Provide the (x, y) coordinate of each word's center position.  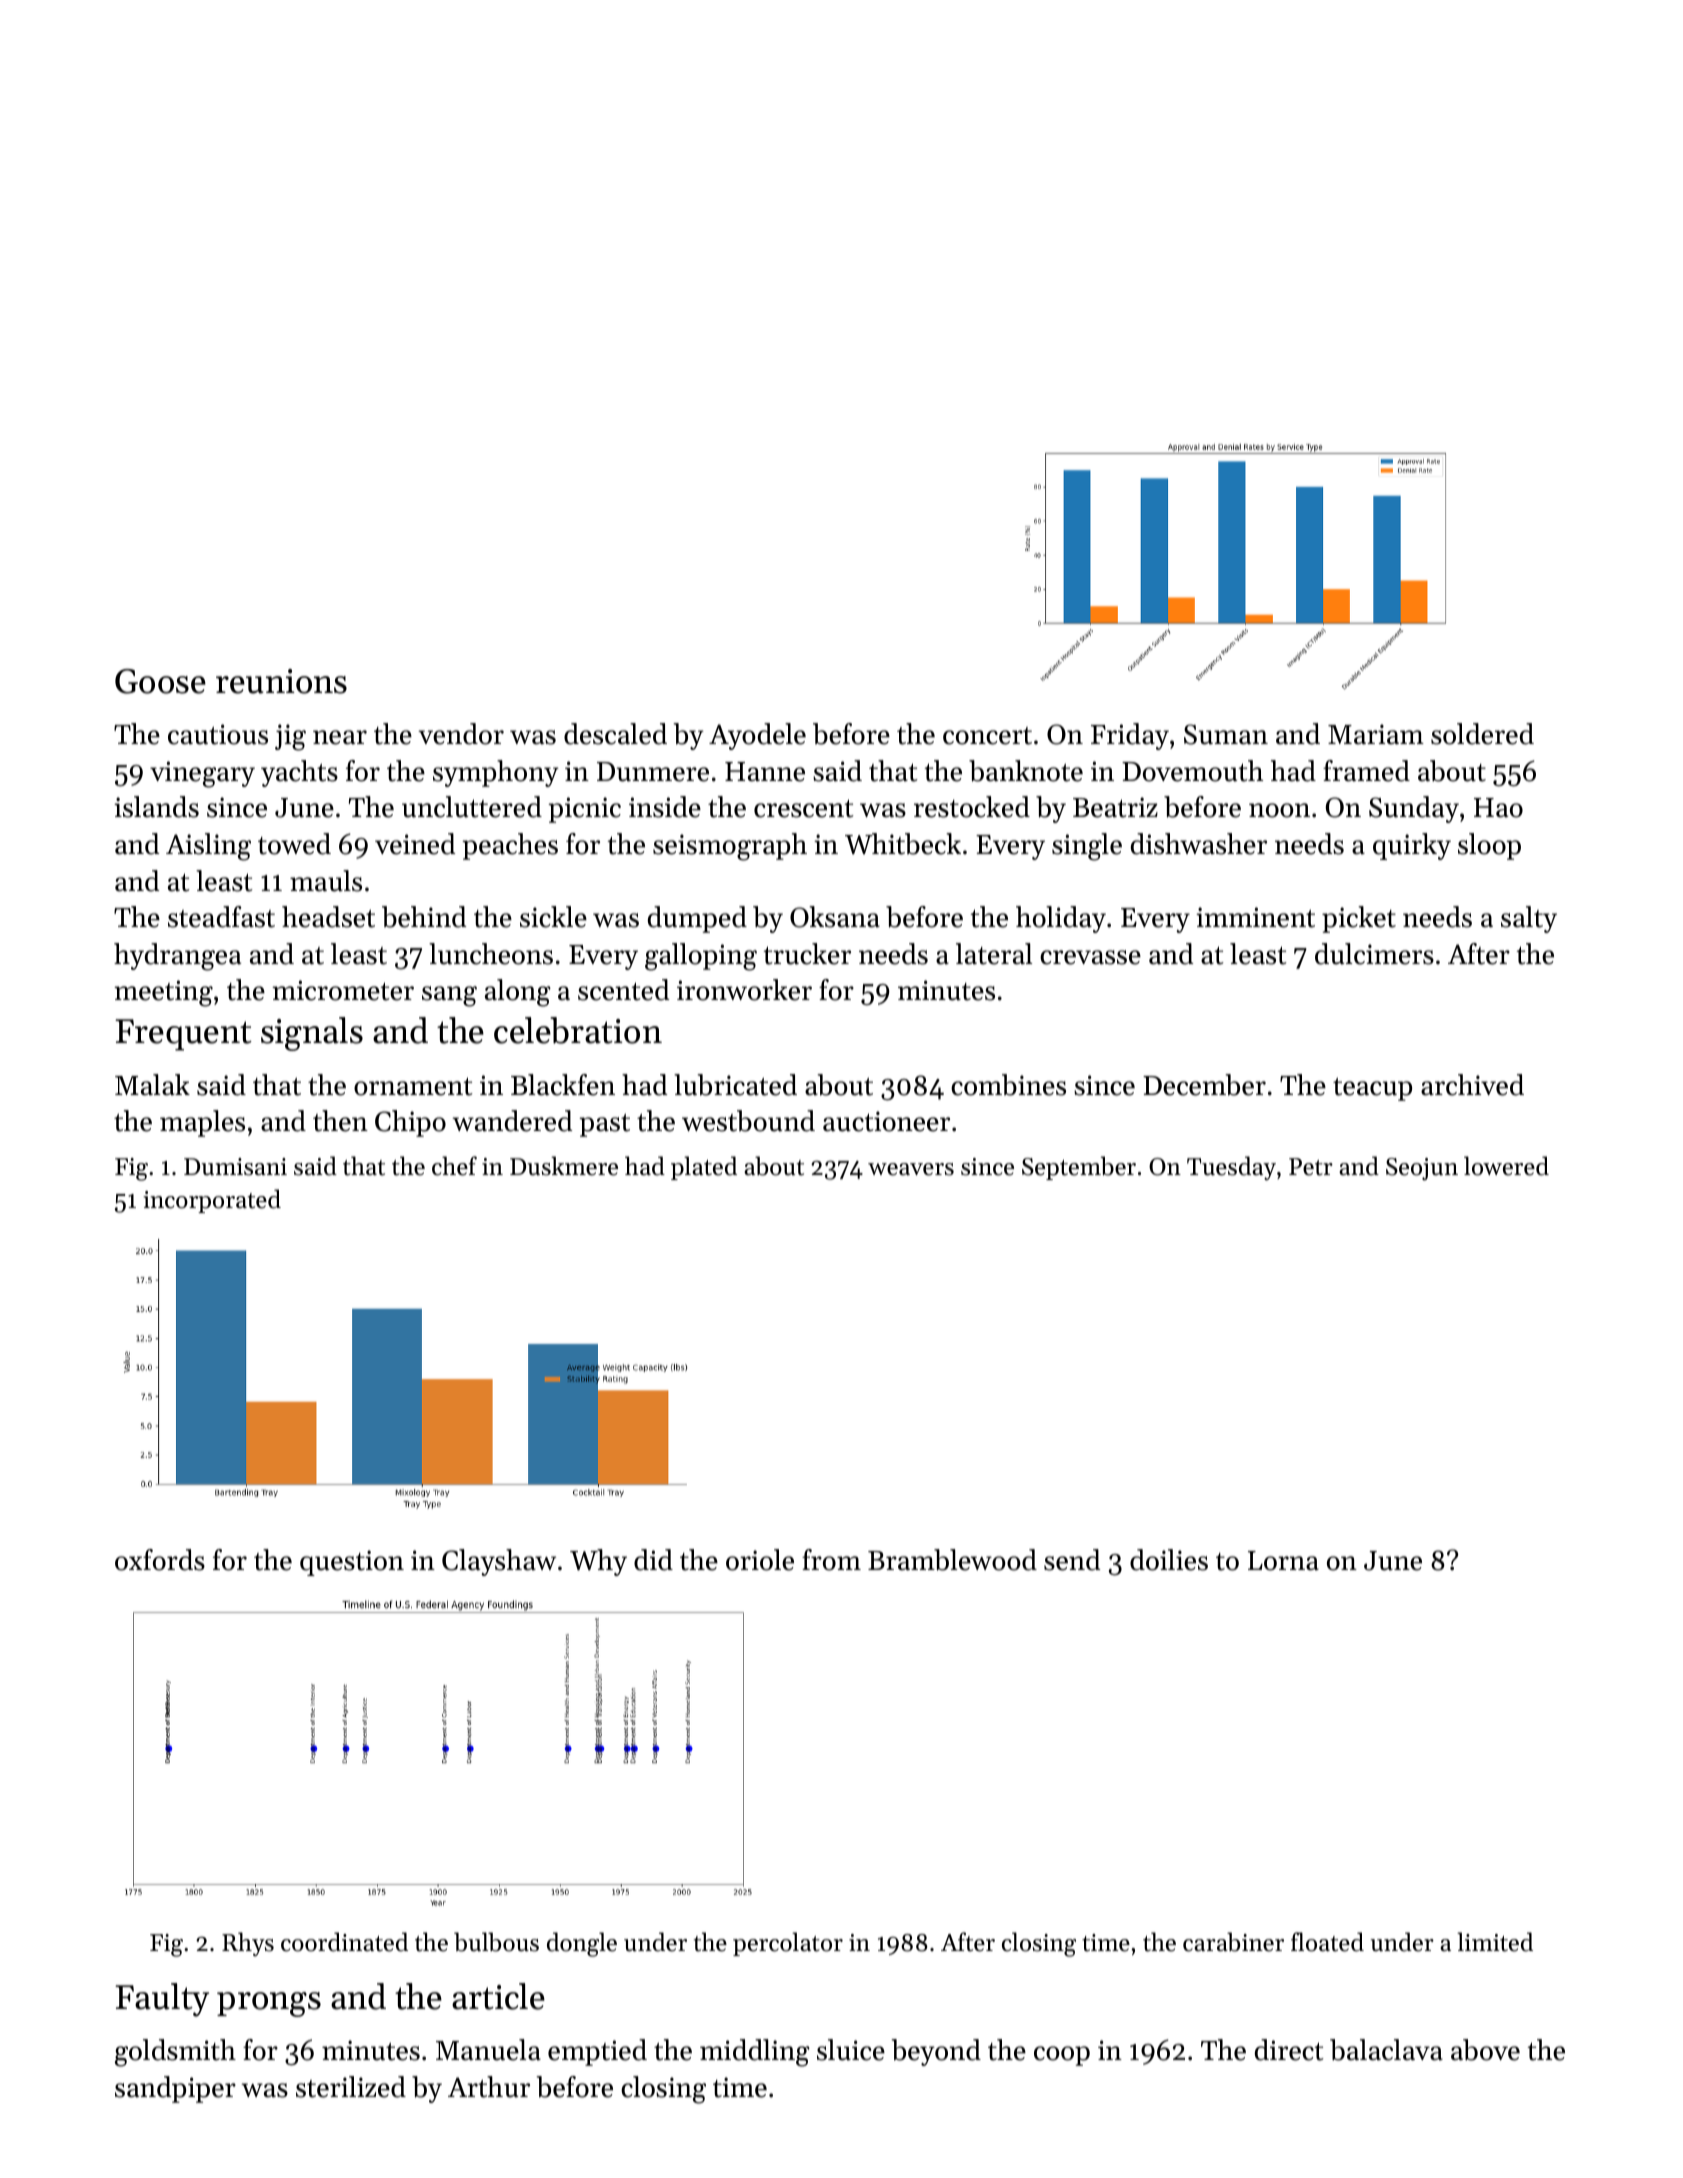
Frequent (183, 1035)
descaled (615, 734)
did (653, 1560)
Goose (160, 681)
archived (1472, 1085)
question (352, 1563)
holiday (1061, 919)
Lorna (1283, 1561)
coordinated (344, 1942)
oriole (760, 1560)
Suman (1226, 734)
